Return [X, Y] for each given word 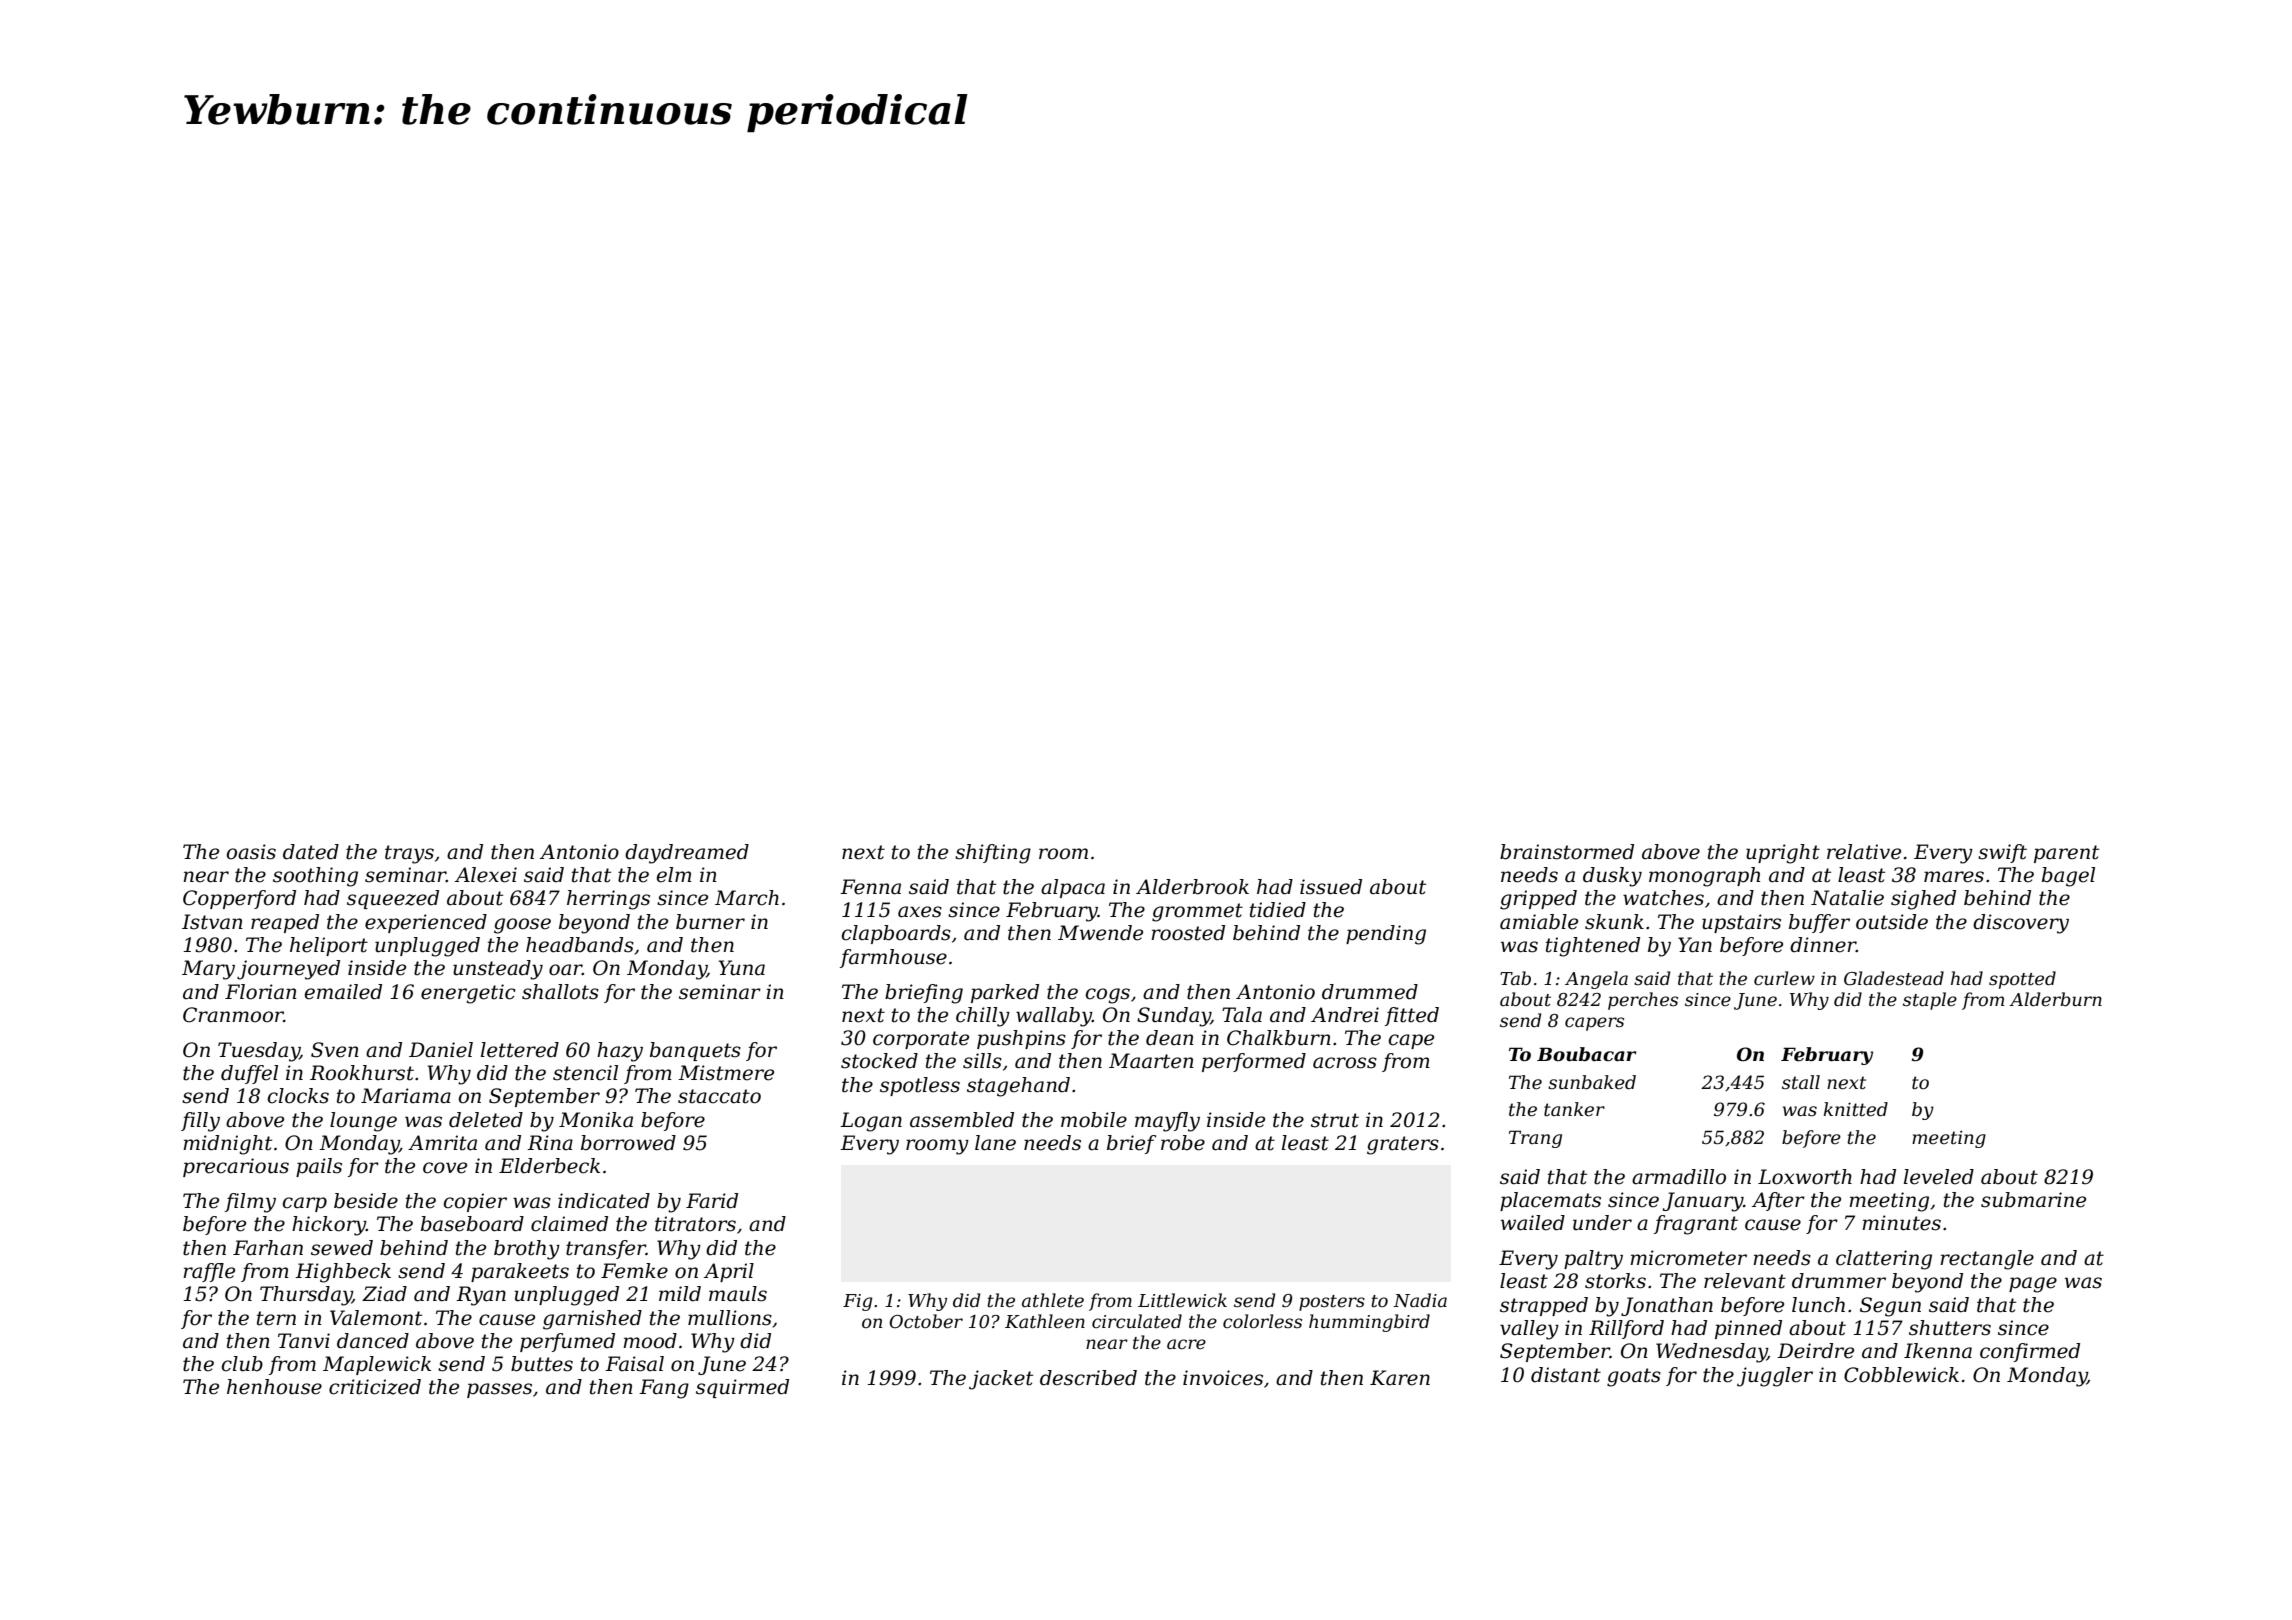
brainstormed [1567, 852]
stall [1801, 1082]
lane [995, 1143]
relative [1864, 852]
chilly [983, 1017]
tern [276, 1318]
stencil [585, 1073]
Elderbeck [549, 1166]
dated [311, 852]
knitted [1855, 1109]
